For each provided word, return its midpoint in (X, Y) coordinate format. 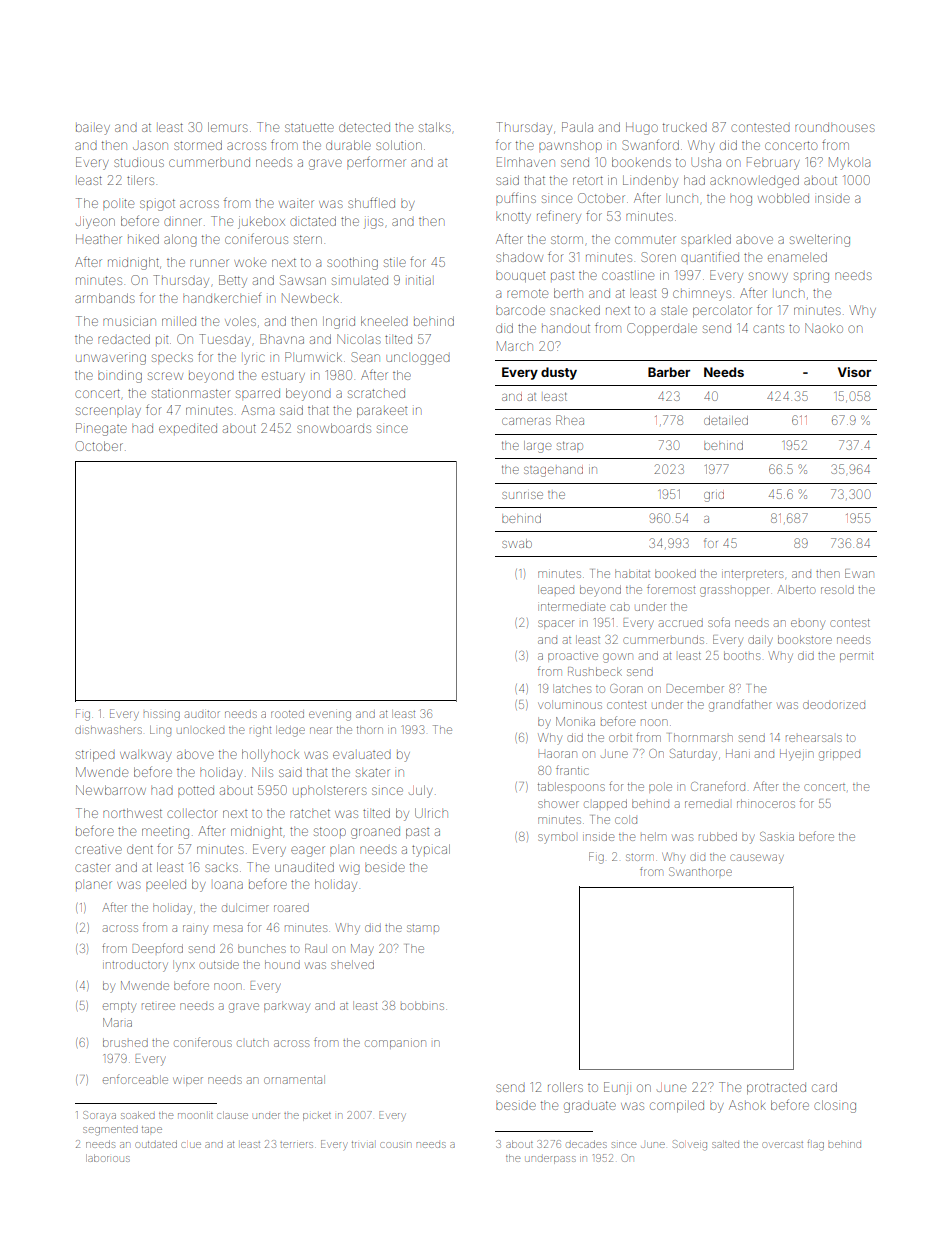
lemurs (228, 127)
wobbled (783, 198)
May (362, 950)
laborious (108, 1158)
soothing (352, 263)
